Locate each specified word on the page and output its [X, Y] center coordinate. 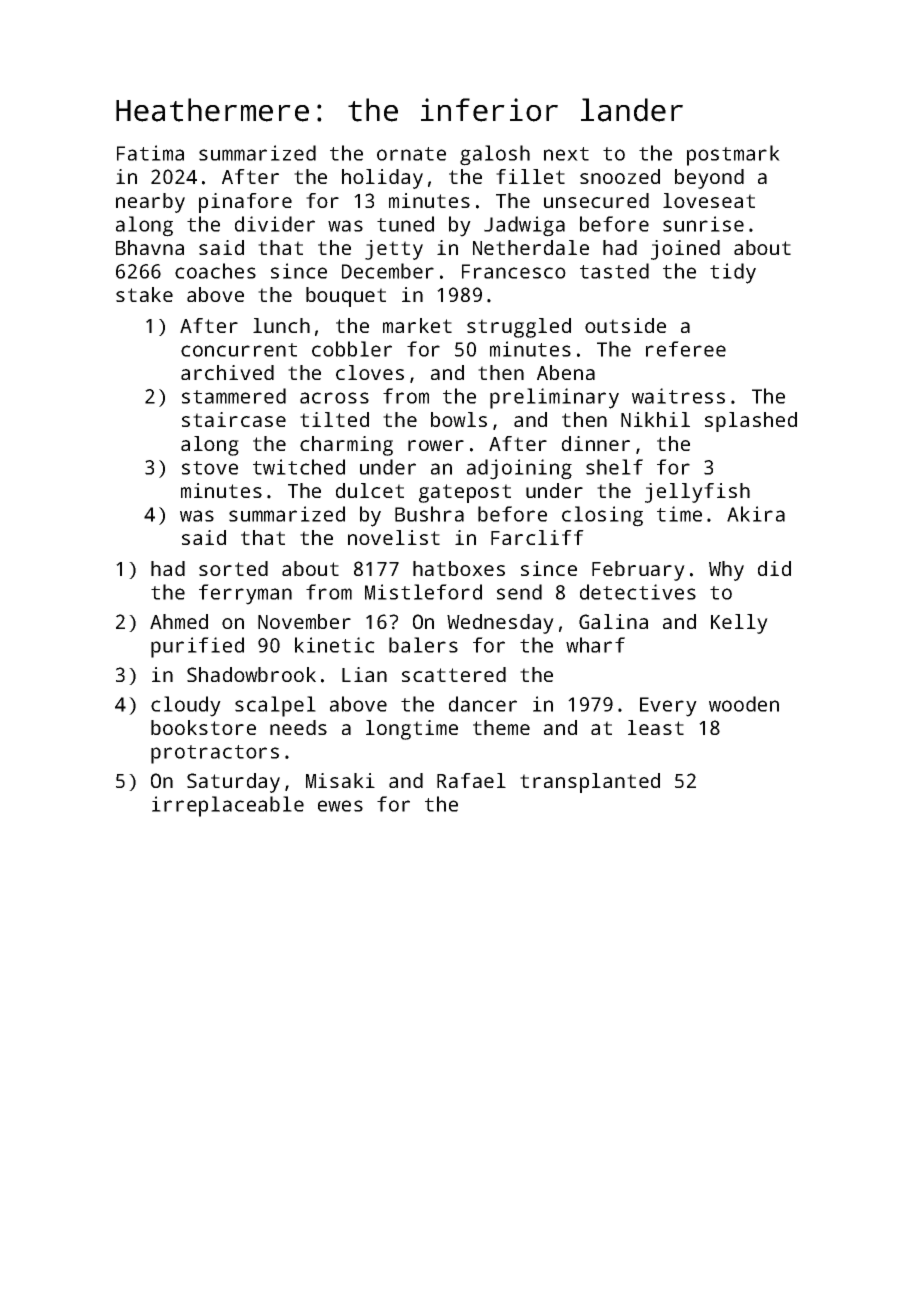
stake [144, 294]
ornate [411, 154]
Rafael [471, 780]
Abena [566, 372]
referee [686, 349]
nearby [150, 203]
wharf [595, 645]
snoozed [620, 176]
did [774, 568]
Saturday [233, 783]
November [304, 621]
